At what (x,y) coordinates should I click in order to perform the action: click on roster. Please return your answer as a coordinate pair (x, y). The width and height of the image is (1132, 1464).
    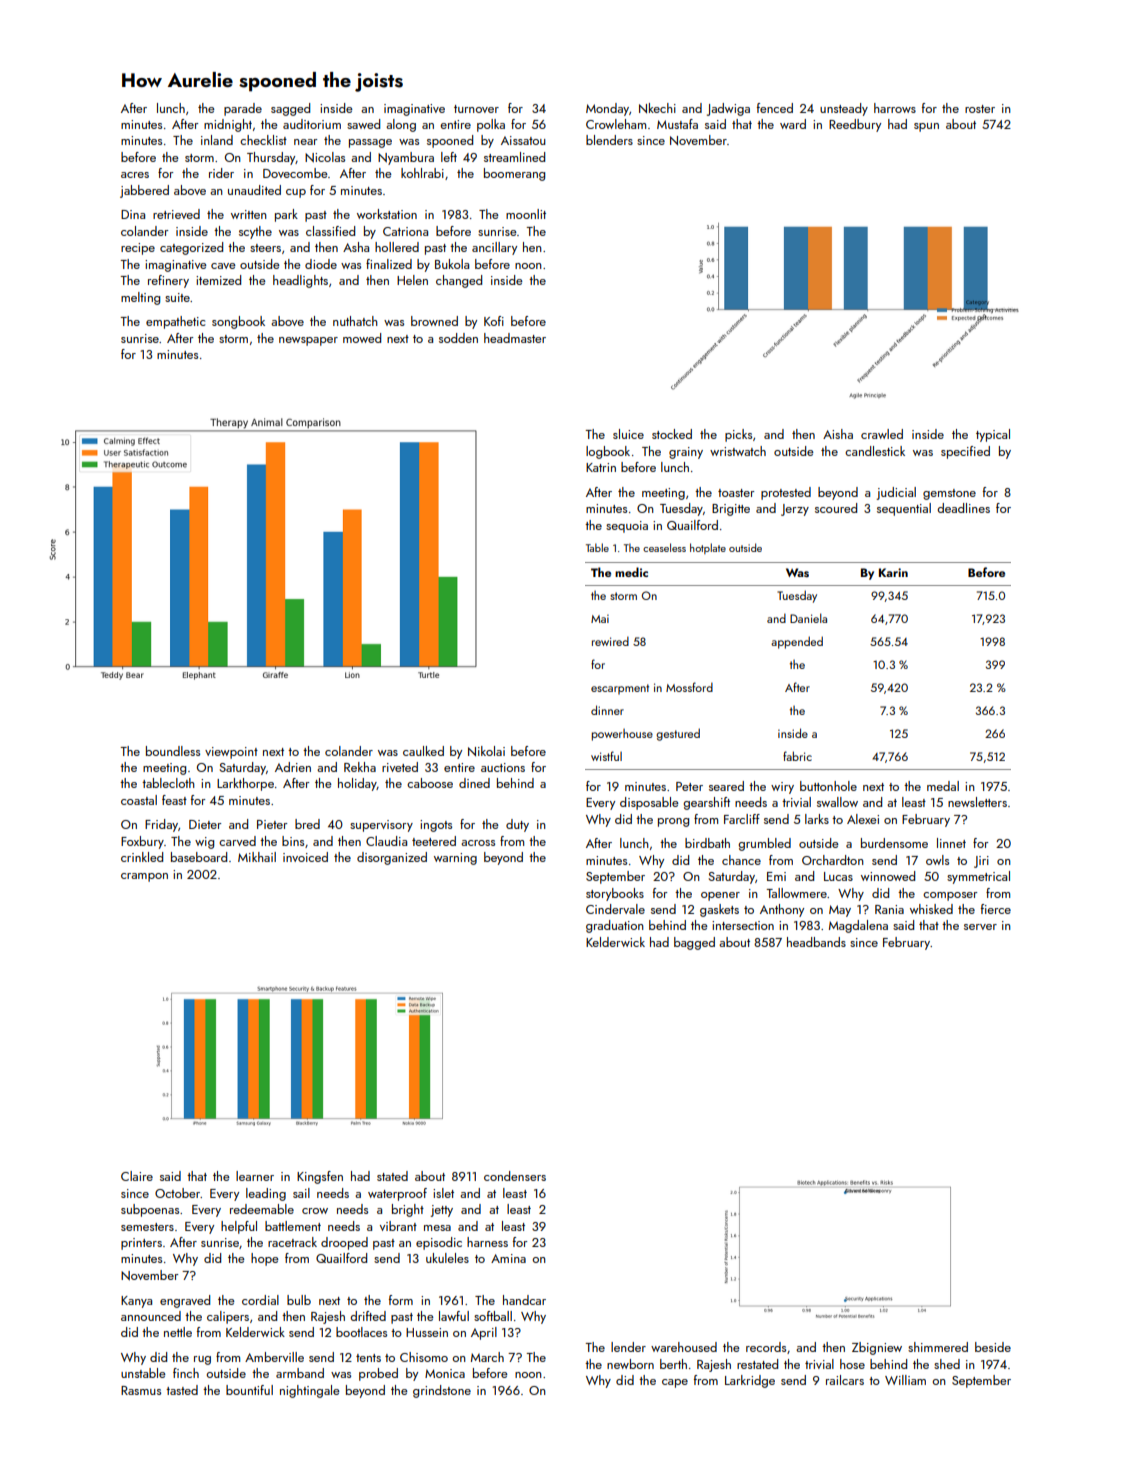
    Looking at the image, I should click on (980, 109).
